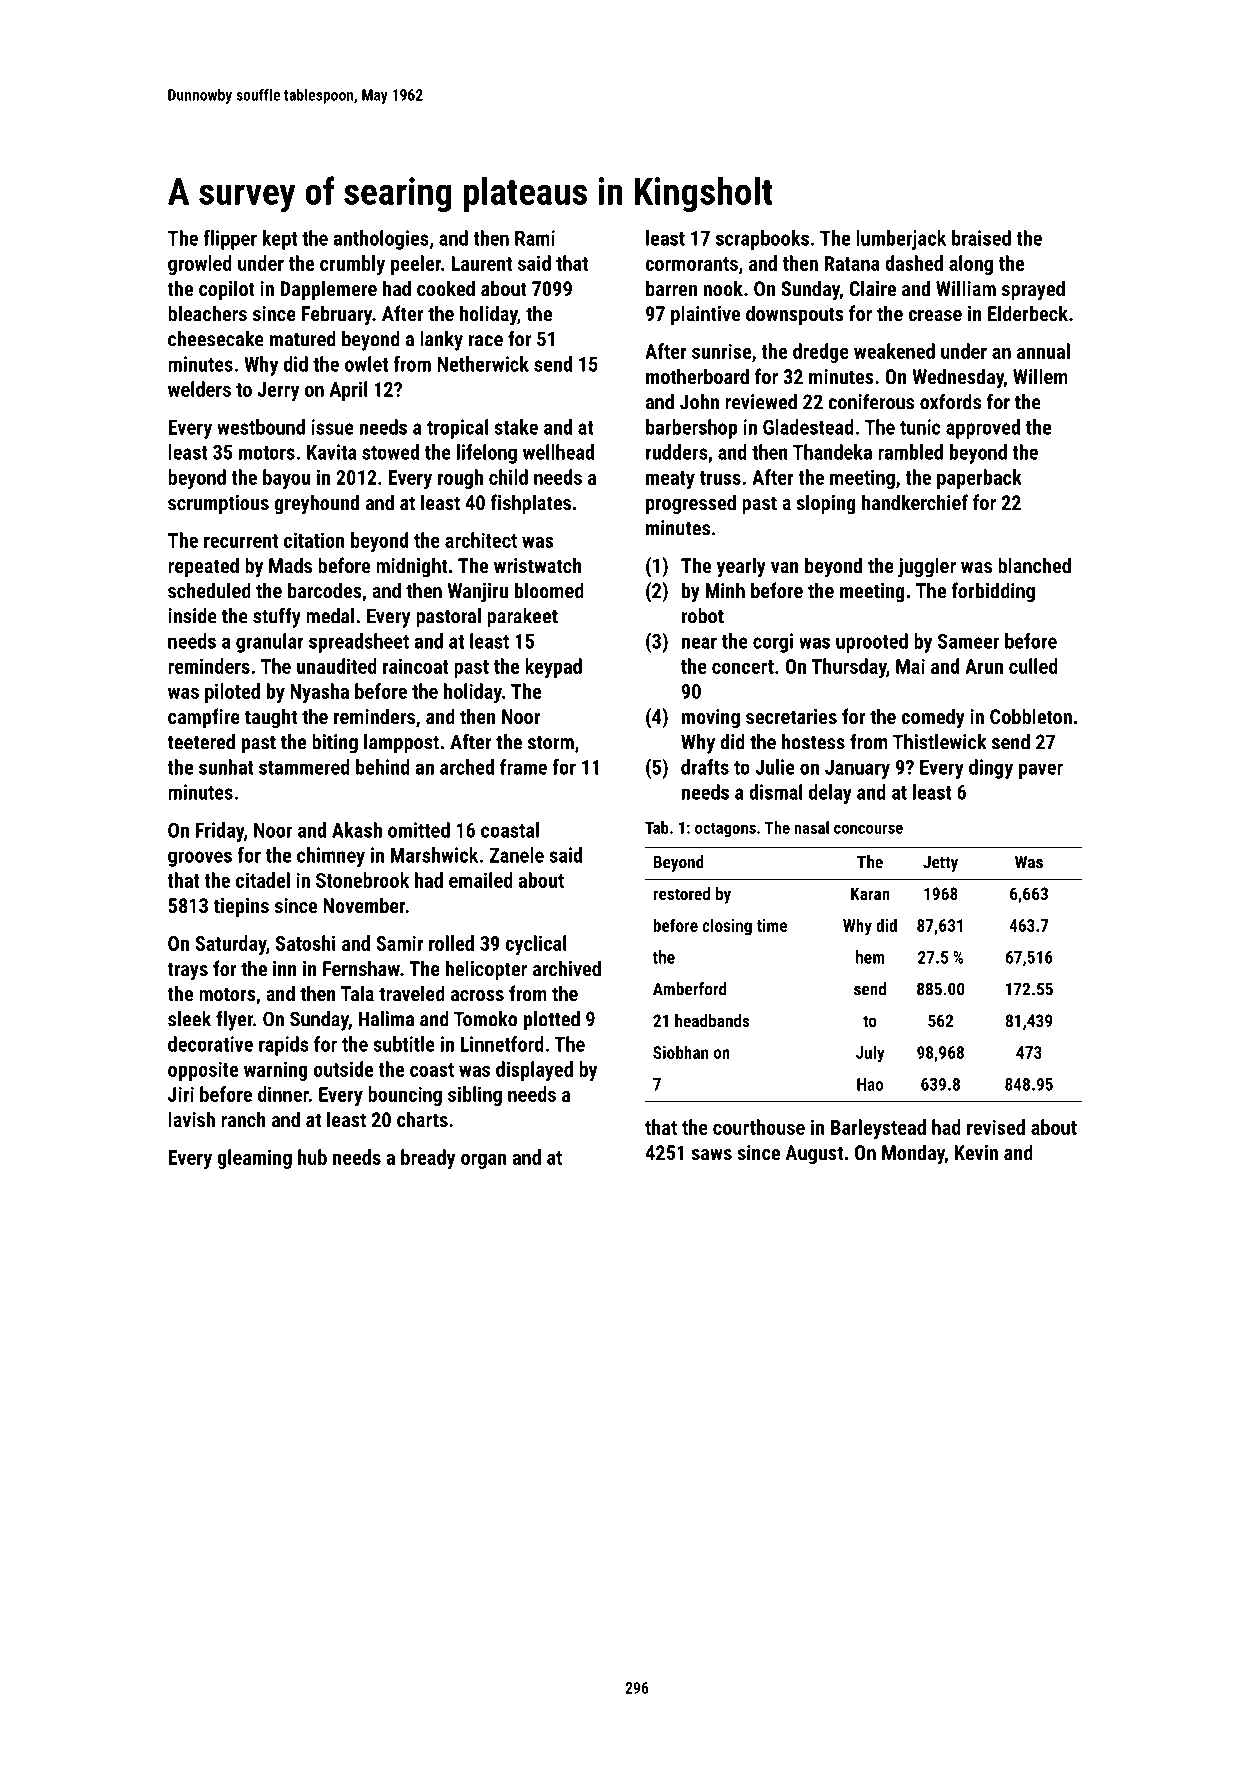 This screenshot has height=1768, width=1250. Describe the element at coordinates (484, 1161) in the screenshot. I see `organ` at that location.
